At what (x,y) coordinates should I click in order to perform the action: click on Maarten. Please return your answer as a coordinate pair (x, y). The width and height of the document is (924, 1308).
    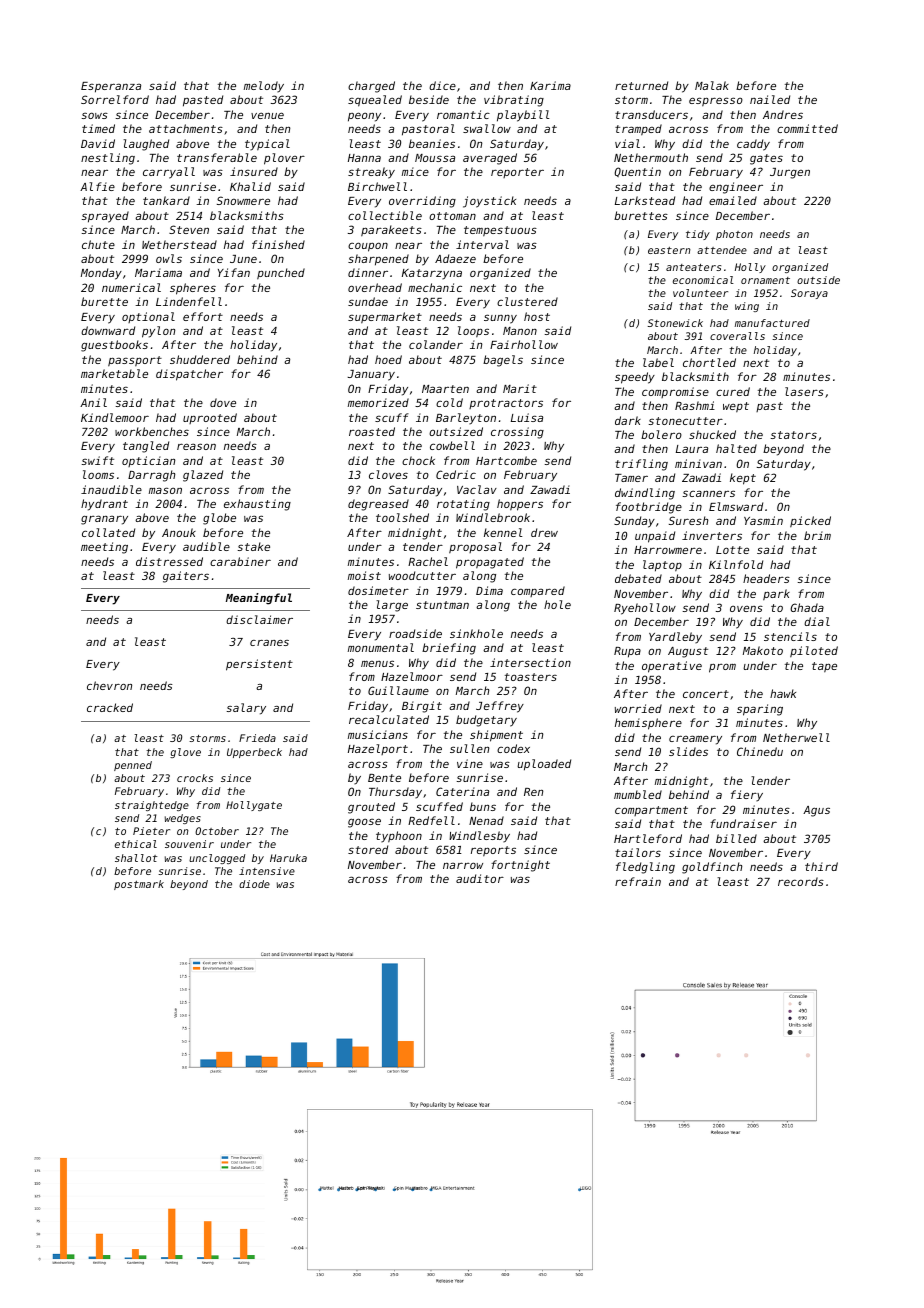
    Looking at the image, I should click on (445, 389).
